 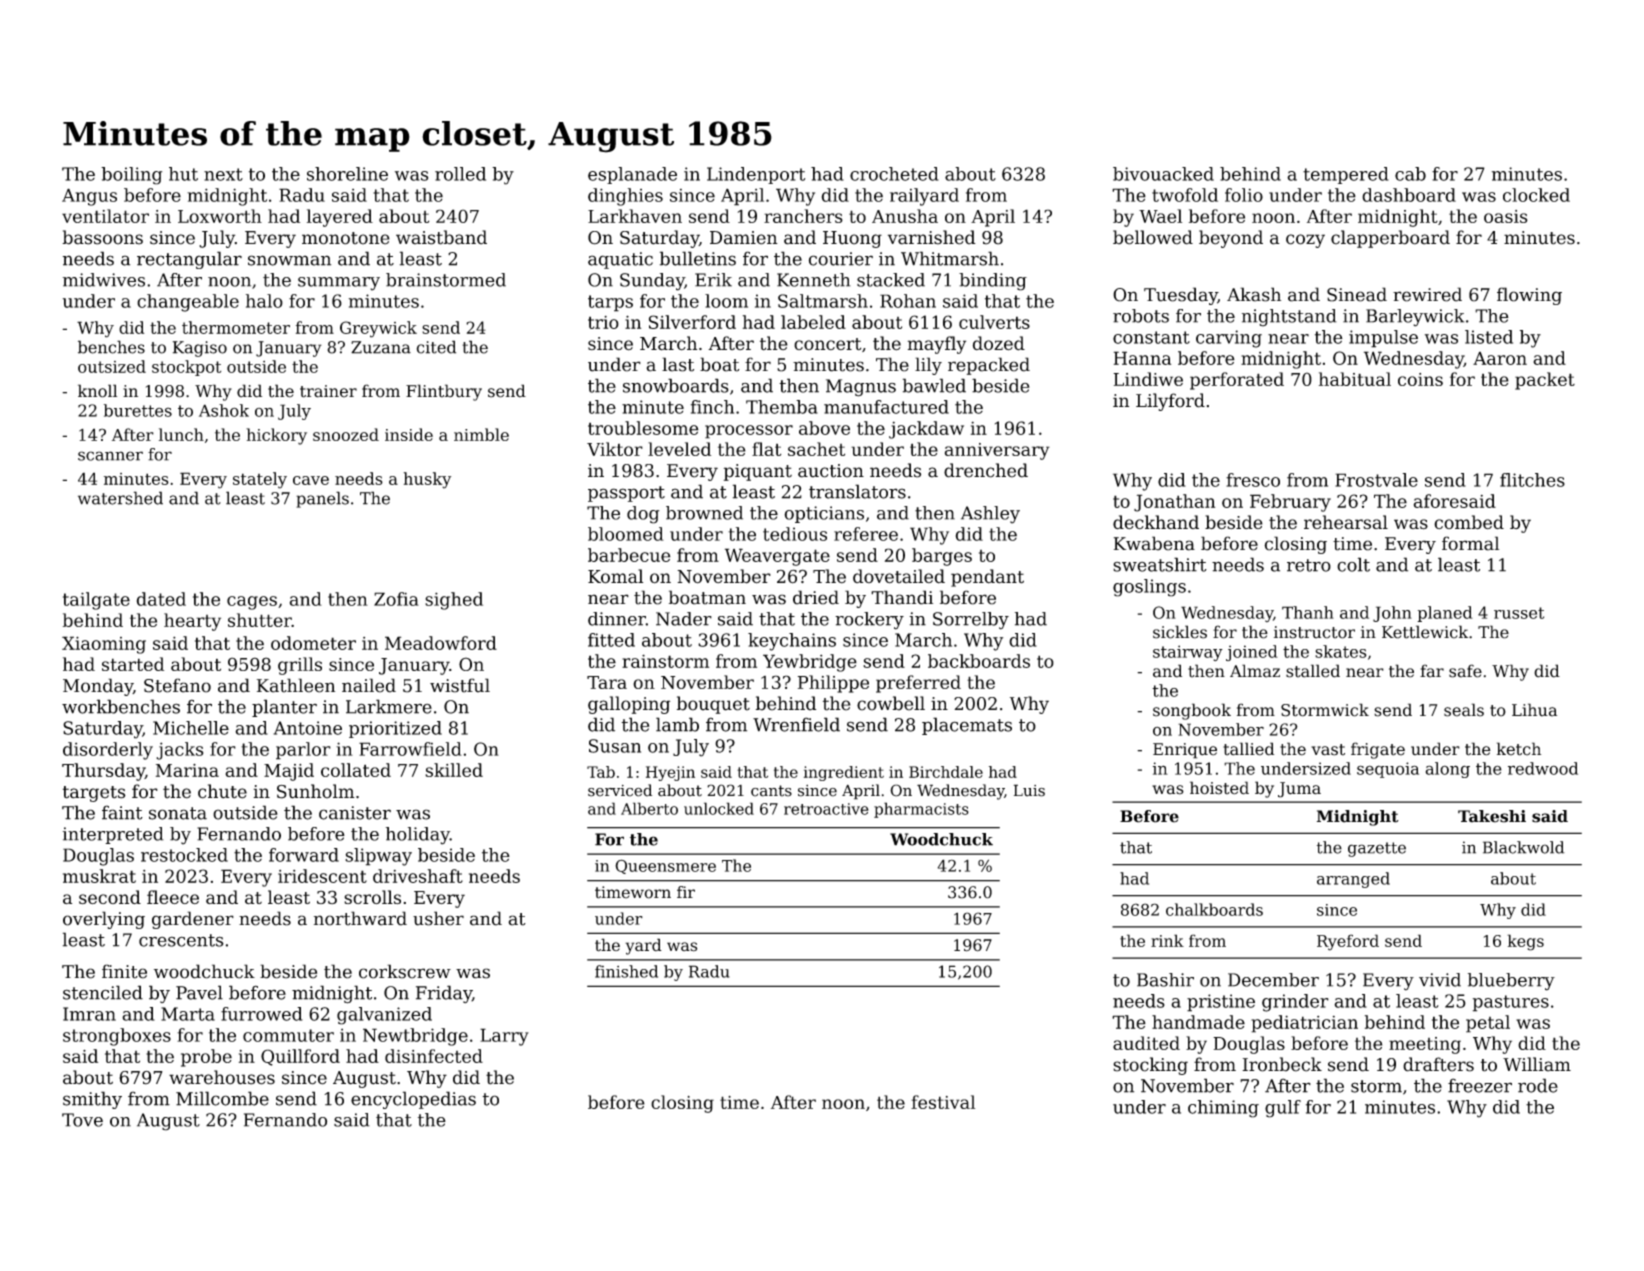 I want to click on nimble, so click(x=481, y=434).
